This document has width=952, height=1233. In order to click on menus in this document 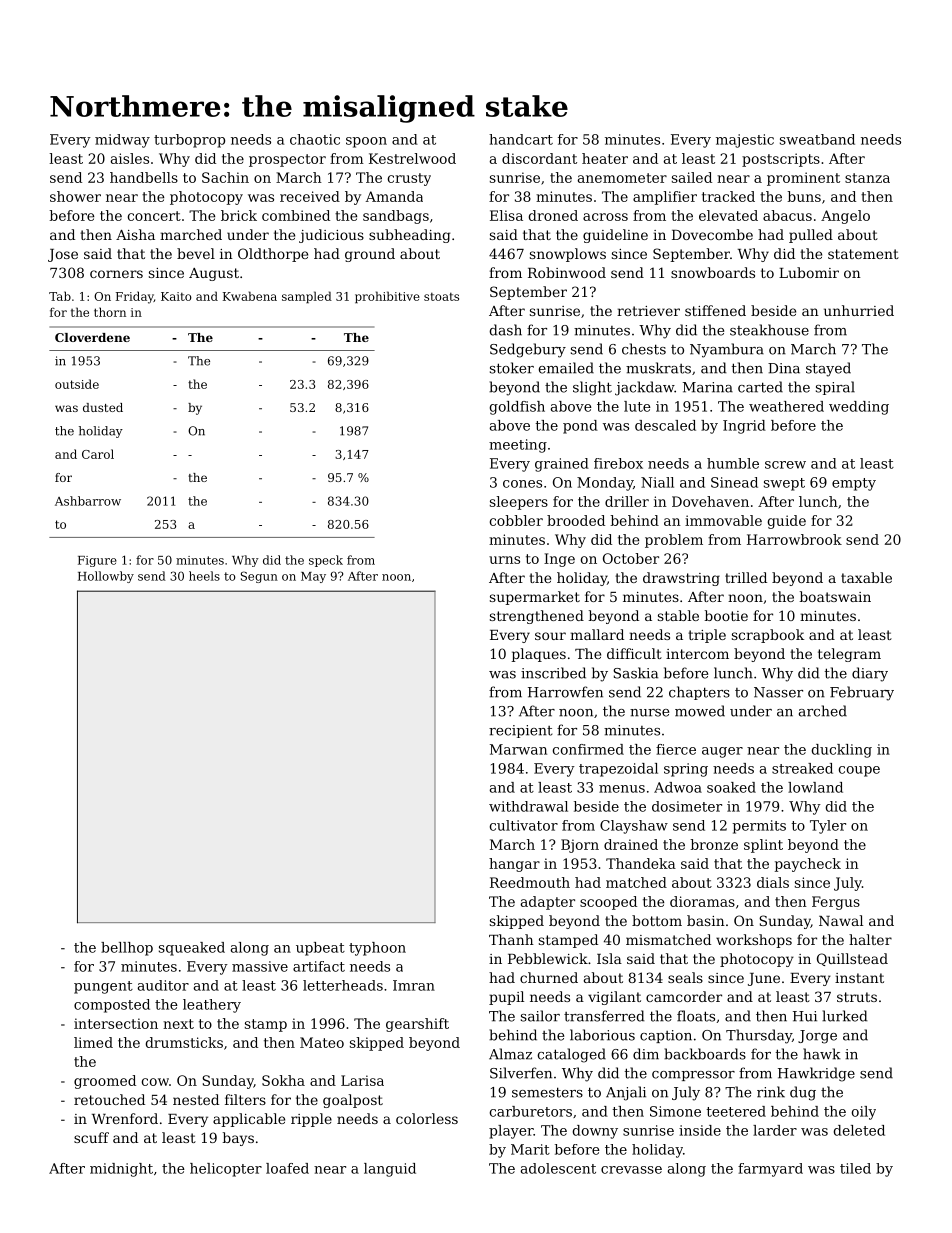, I will do `click(622, 789)`.
